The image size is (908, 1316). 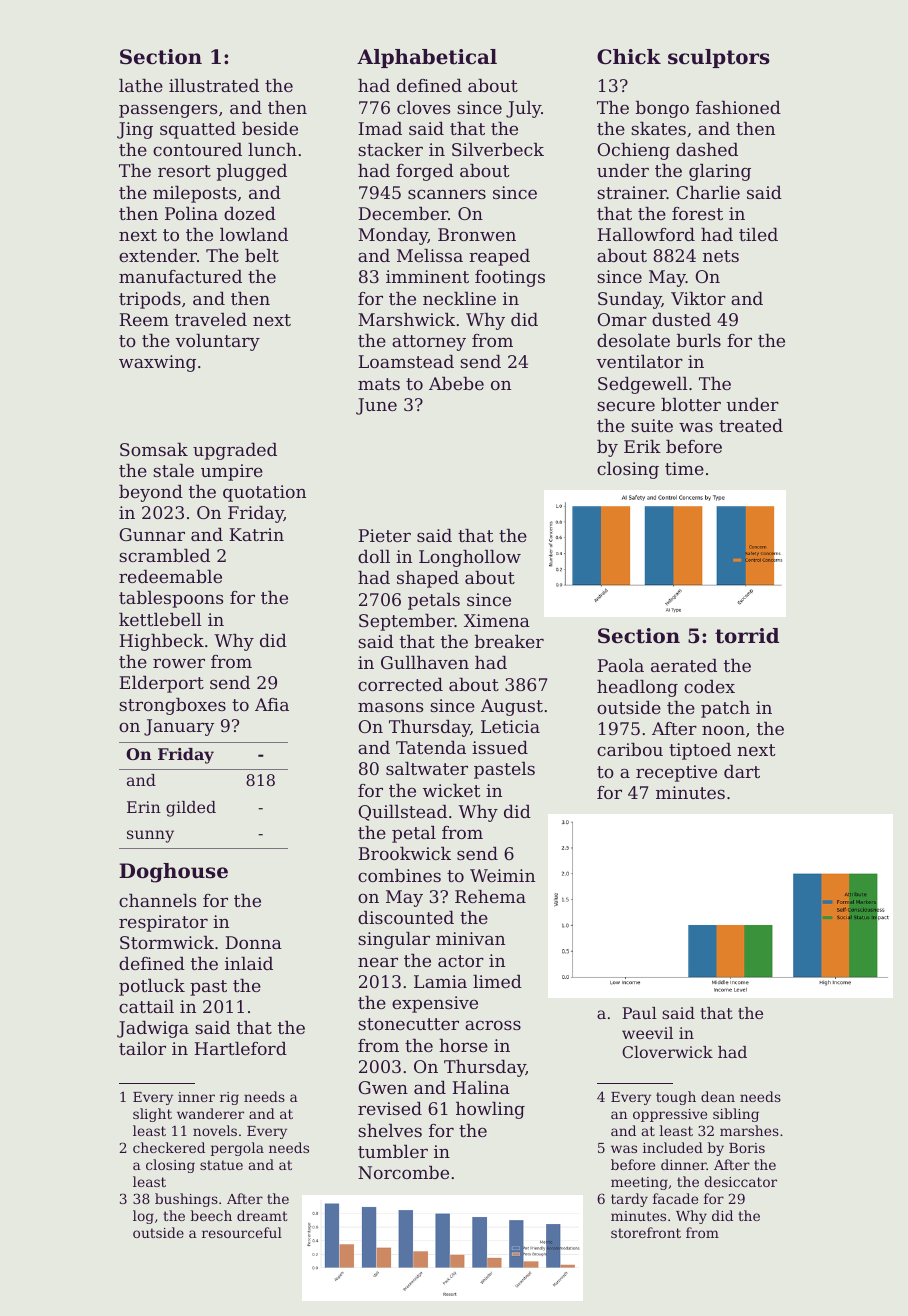 What do you see at coordinates (158, 900) in the page?
I see `channels` at bounding box center [158, 900].
